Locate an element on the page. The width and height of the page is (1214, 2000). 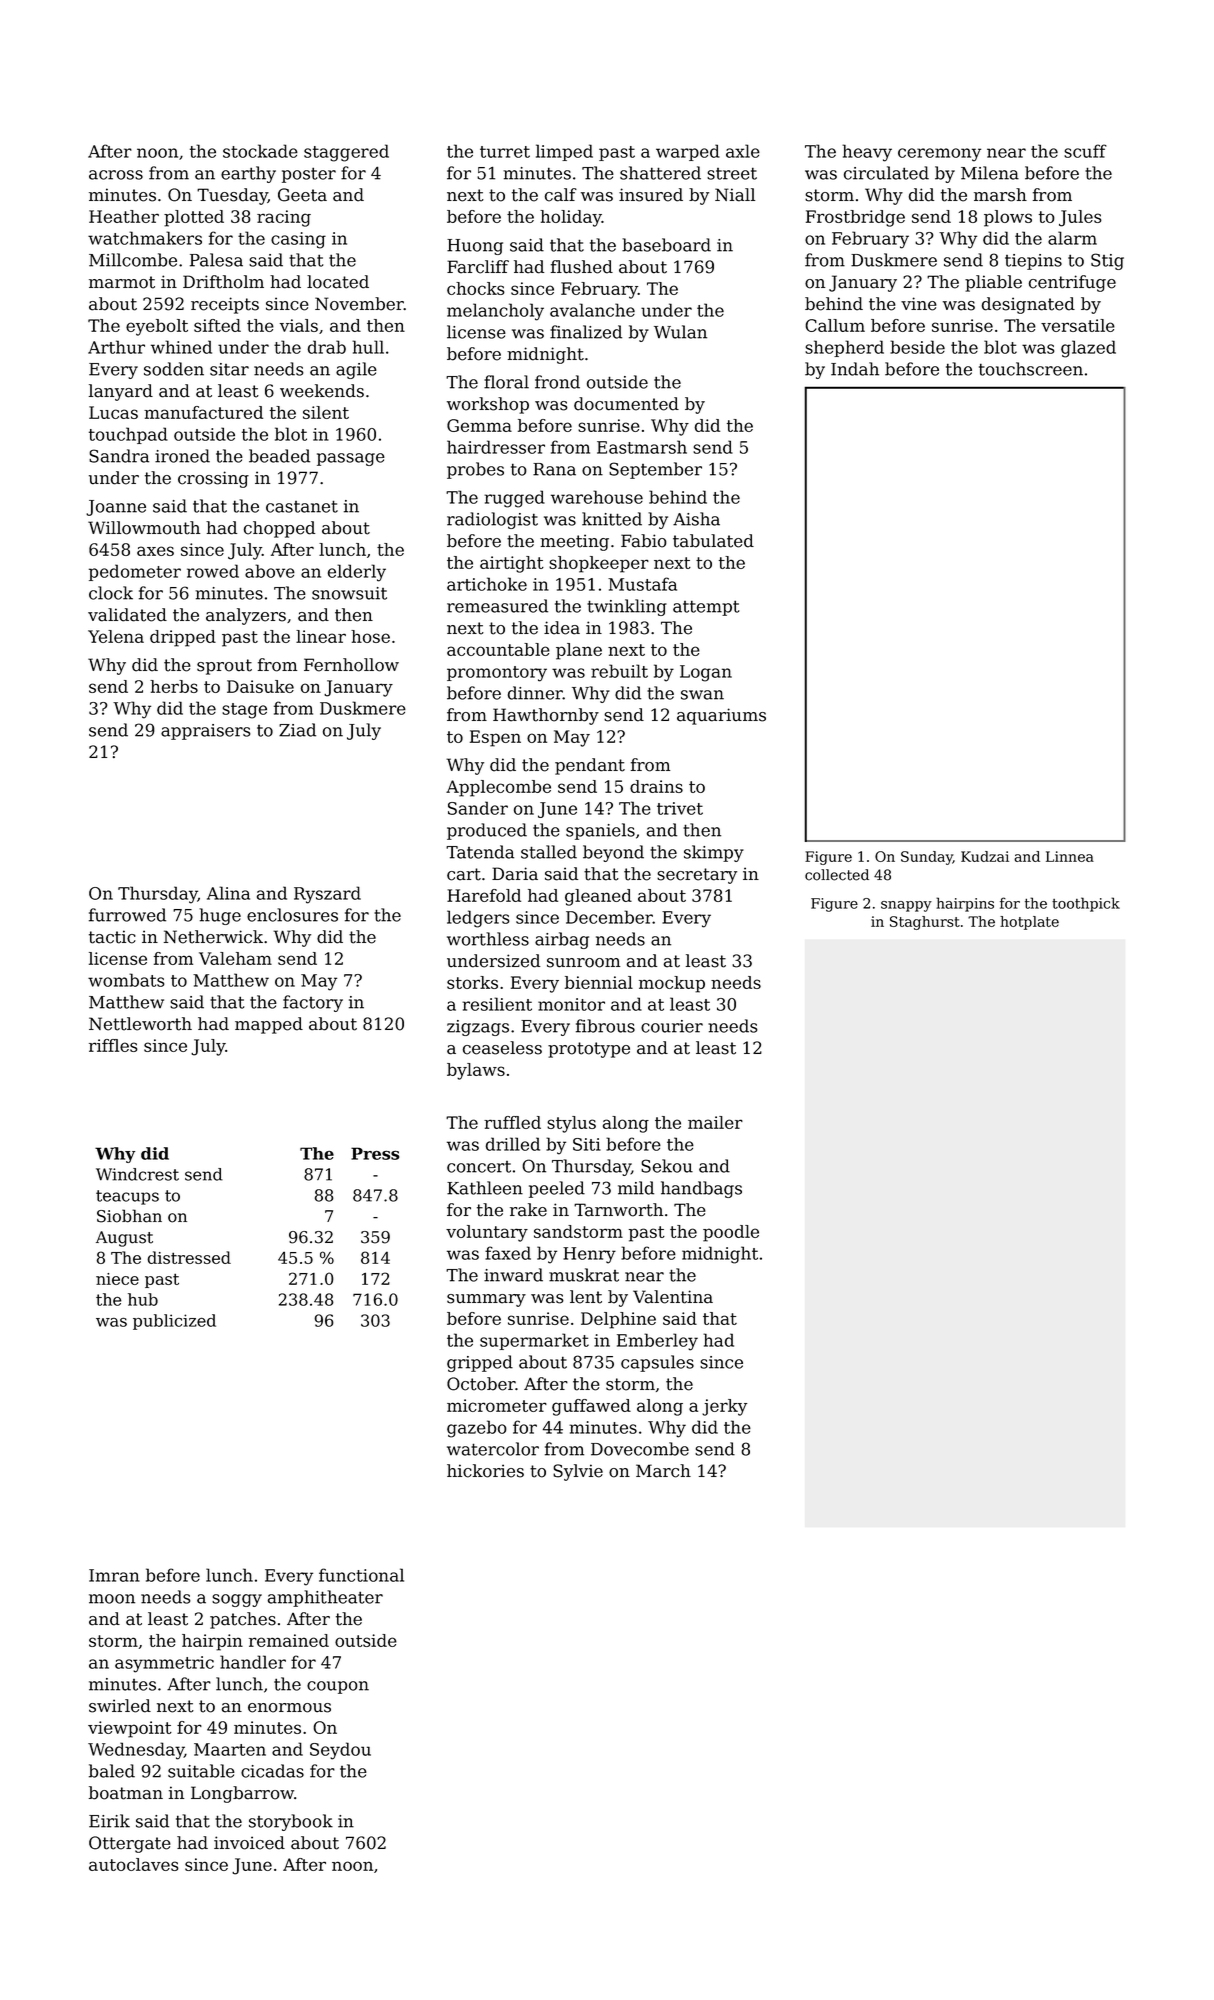
shopkeeper is located at coordinates (599, 564).
